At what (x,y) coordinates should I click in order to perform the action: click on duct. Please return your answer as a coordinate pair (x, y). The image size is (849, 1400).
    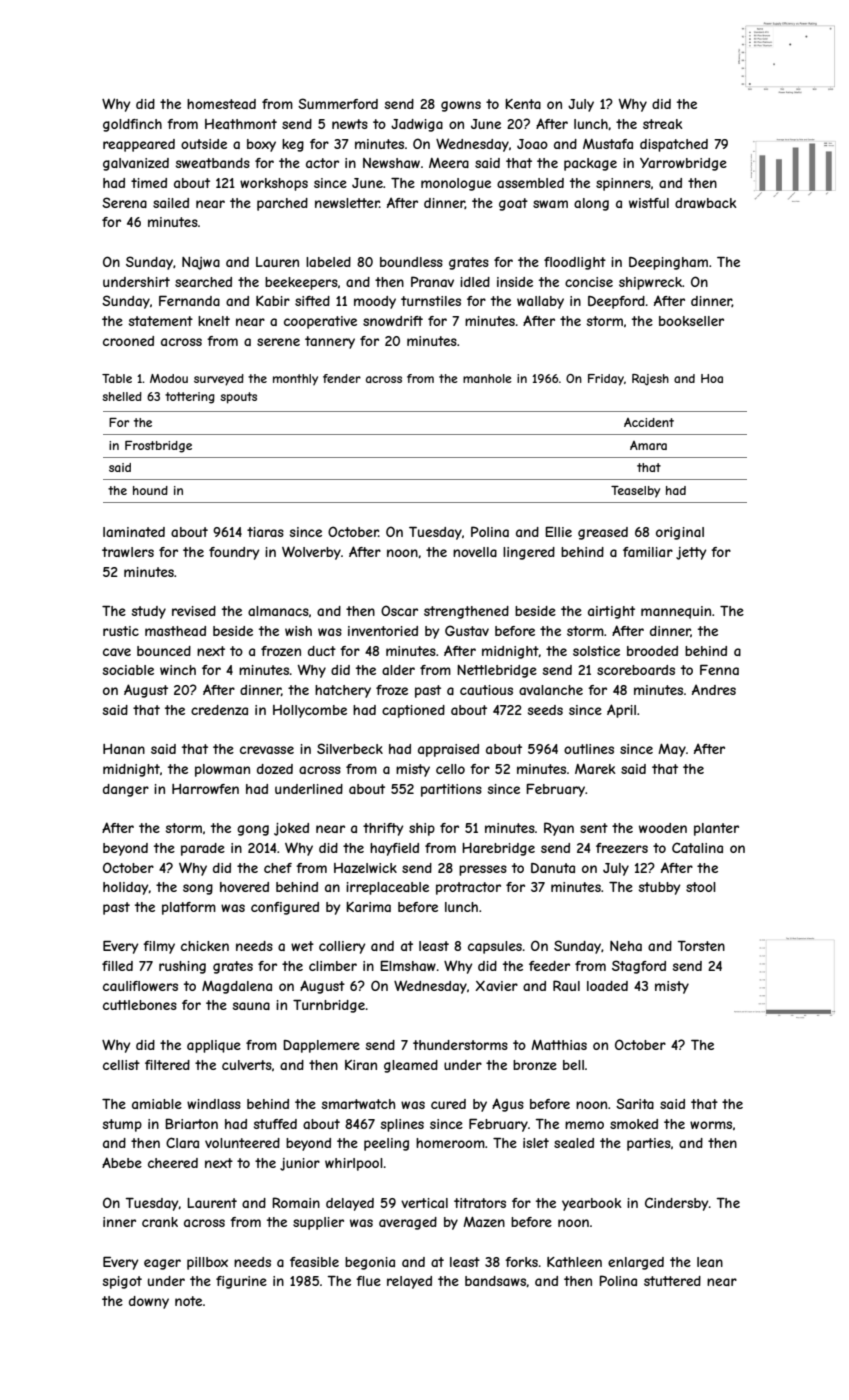
    Looking at the image, I should click on (322, 651).
